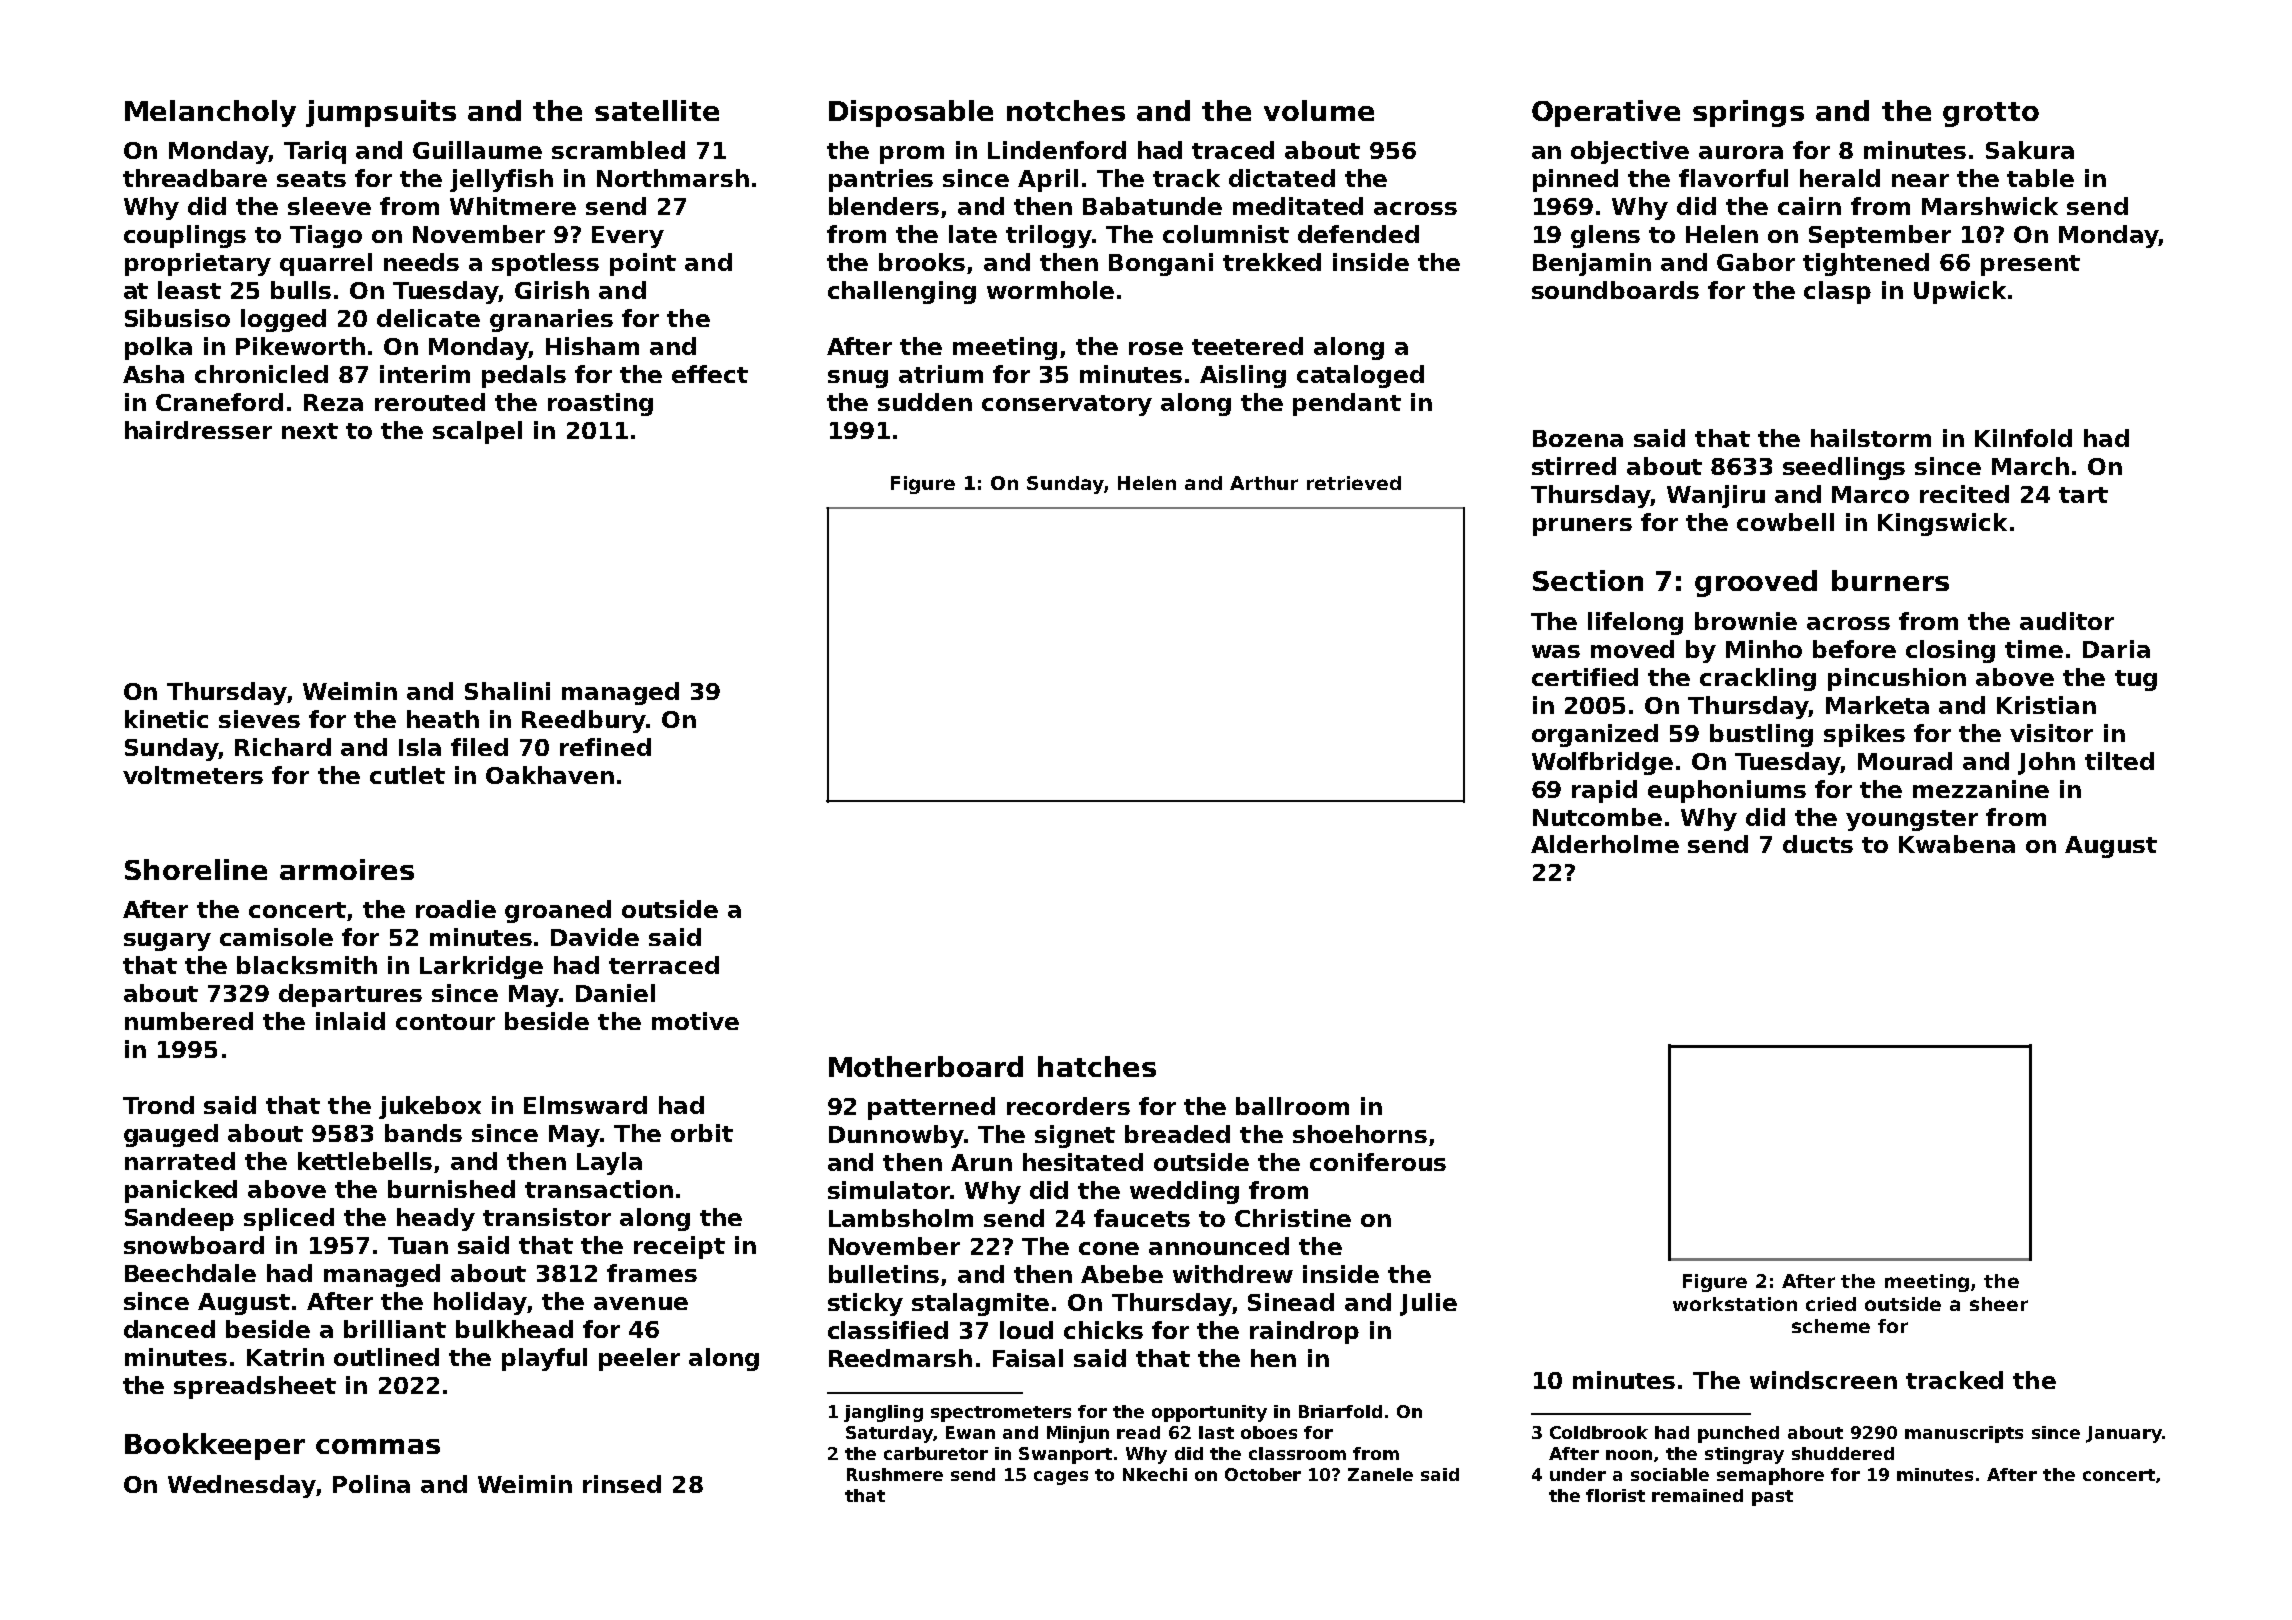 This document has width=2292, height=1620. What do you see at coordinates (1748, 113) in the document?
I see `springs` at bounding box center [1748, 113].
